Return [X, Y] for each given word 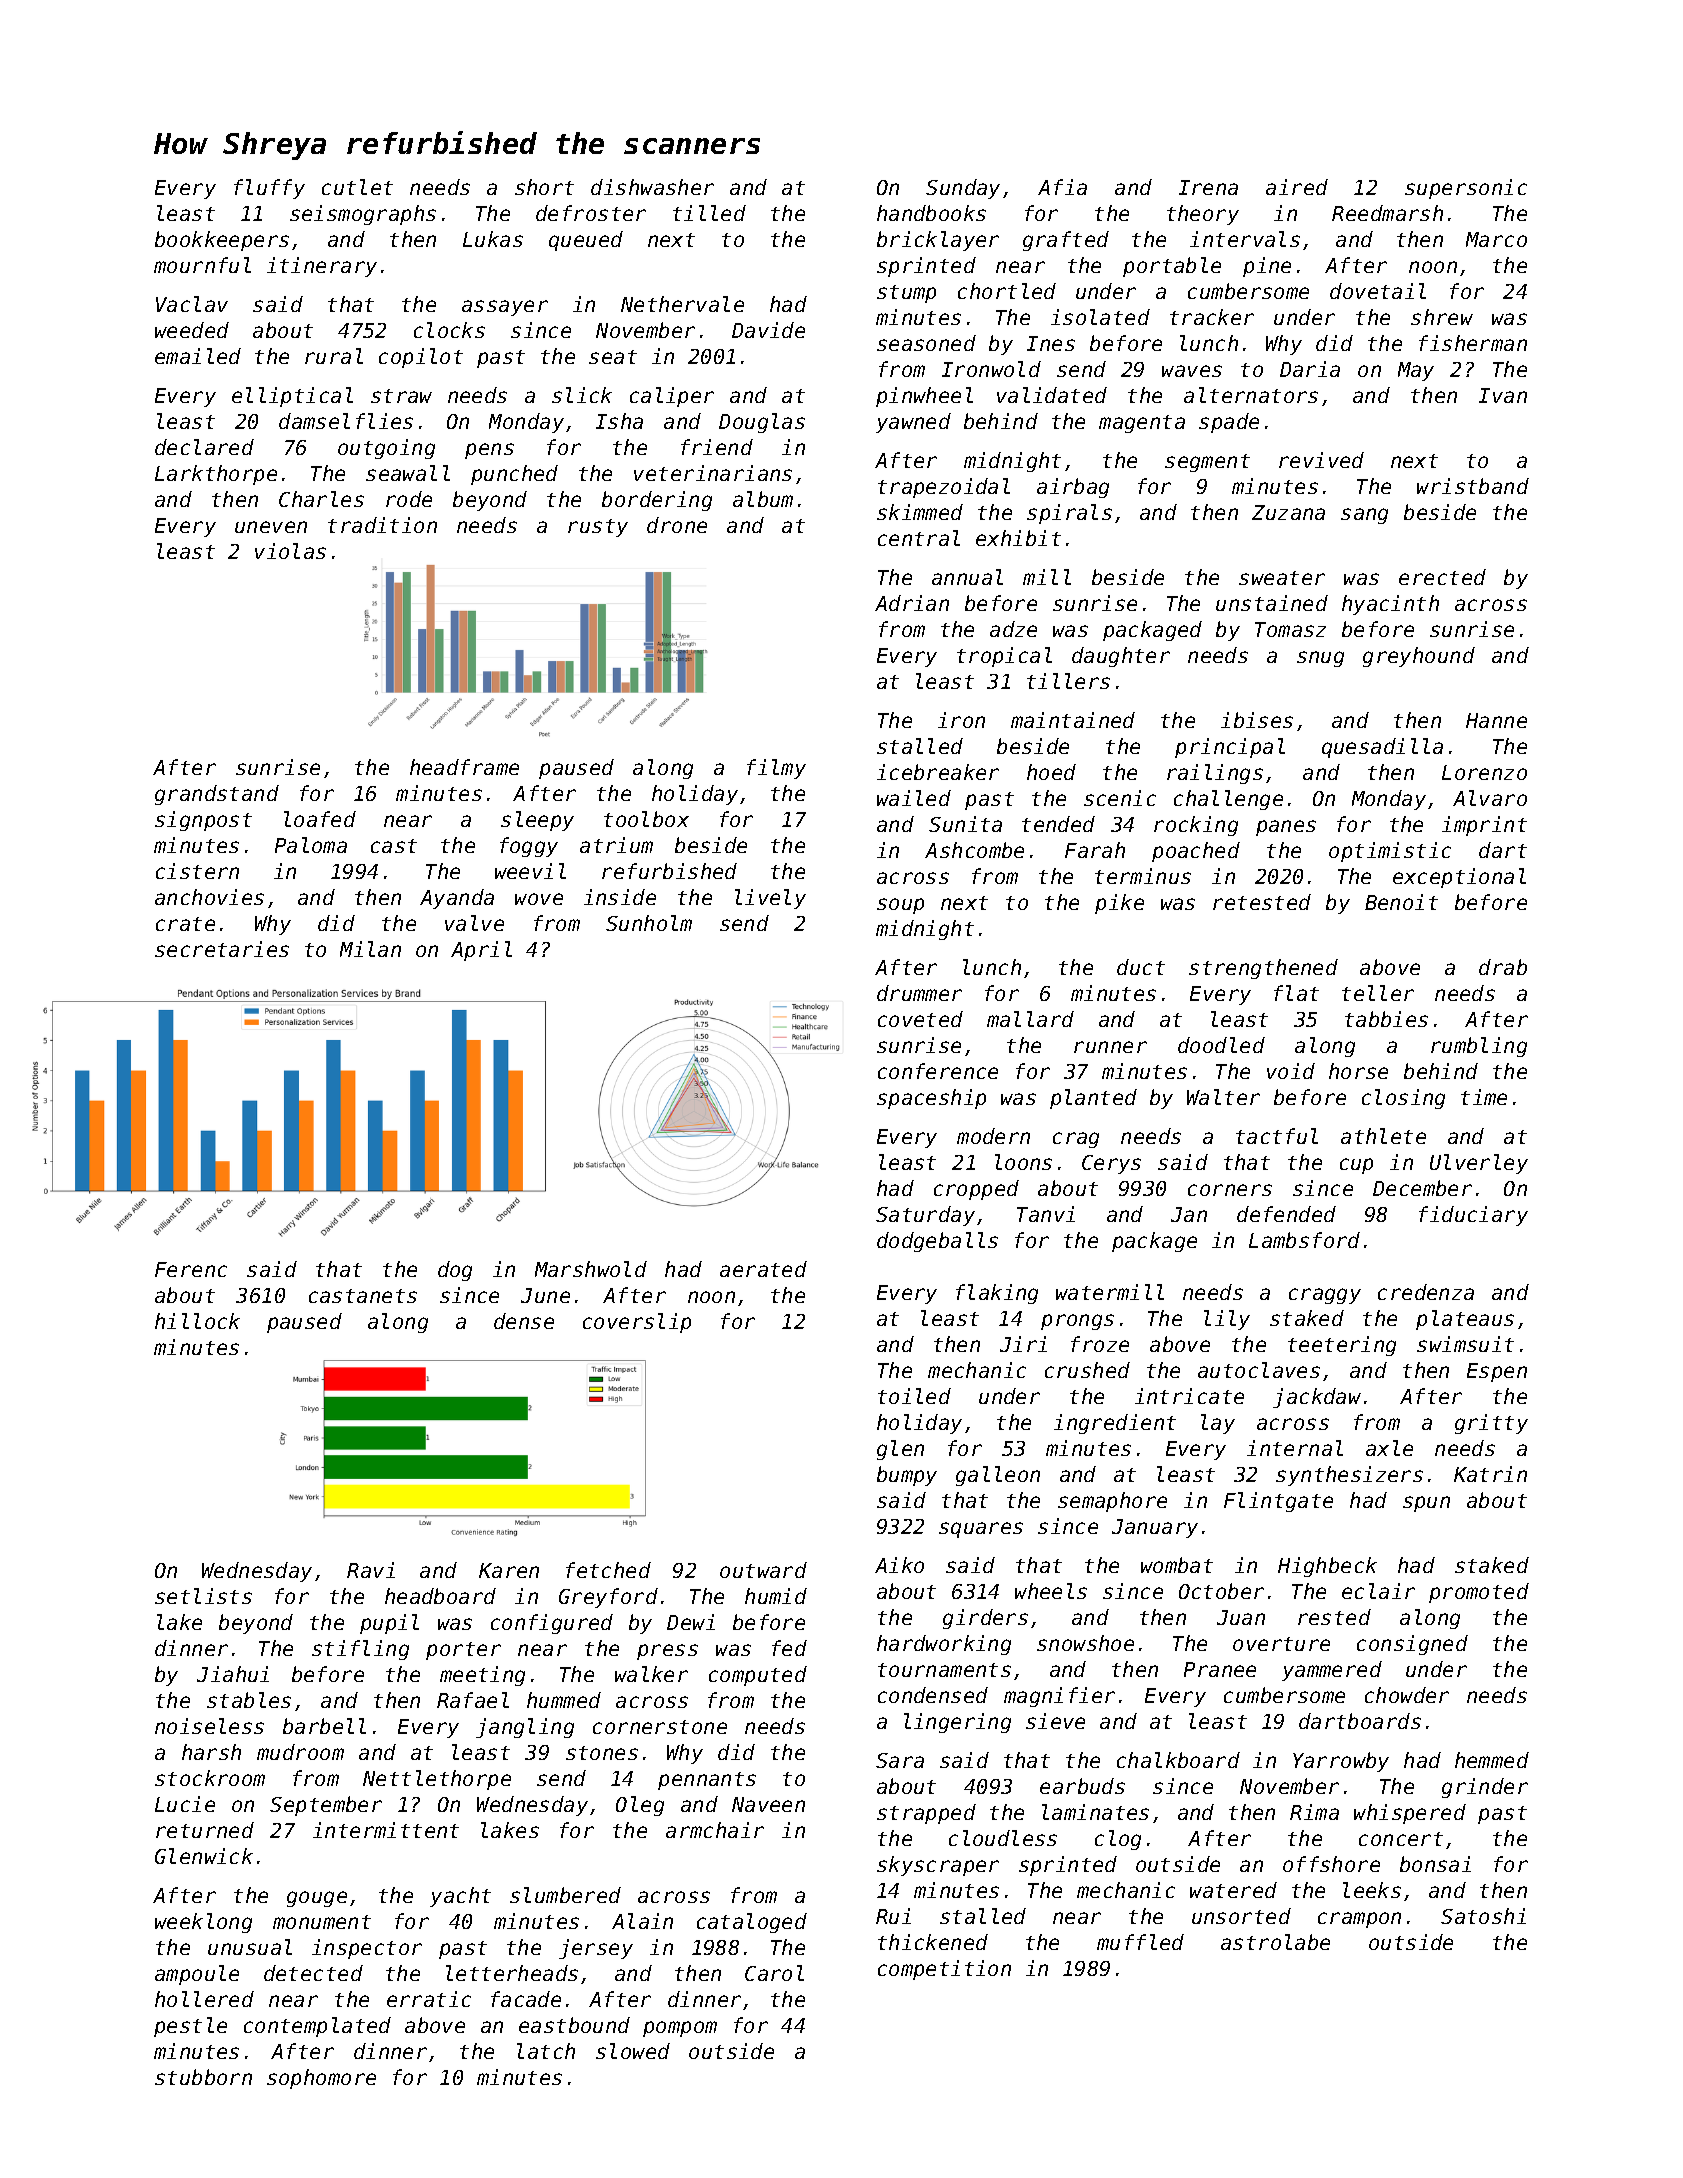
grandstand [217, 795]
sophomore [321, 2079]
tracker [1212, 317]
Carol [774, 1973]
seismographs [363, 215]
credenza [1426, 1292]
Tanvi [1046, 1214]
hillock [197, 1321]
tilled [709, 213]
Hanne [1496, 720]
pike [1119, 904]
